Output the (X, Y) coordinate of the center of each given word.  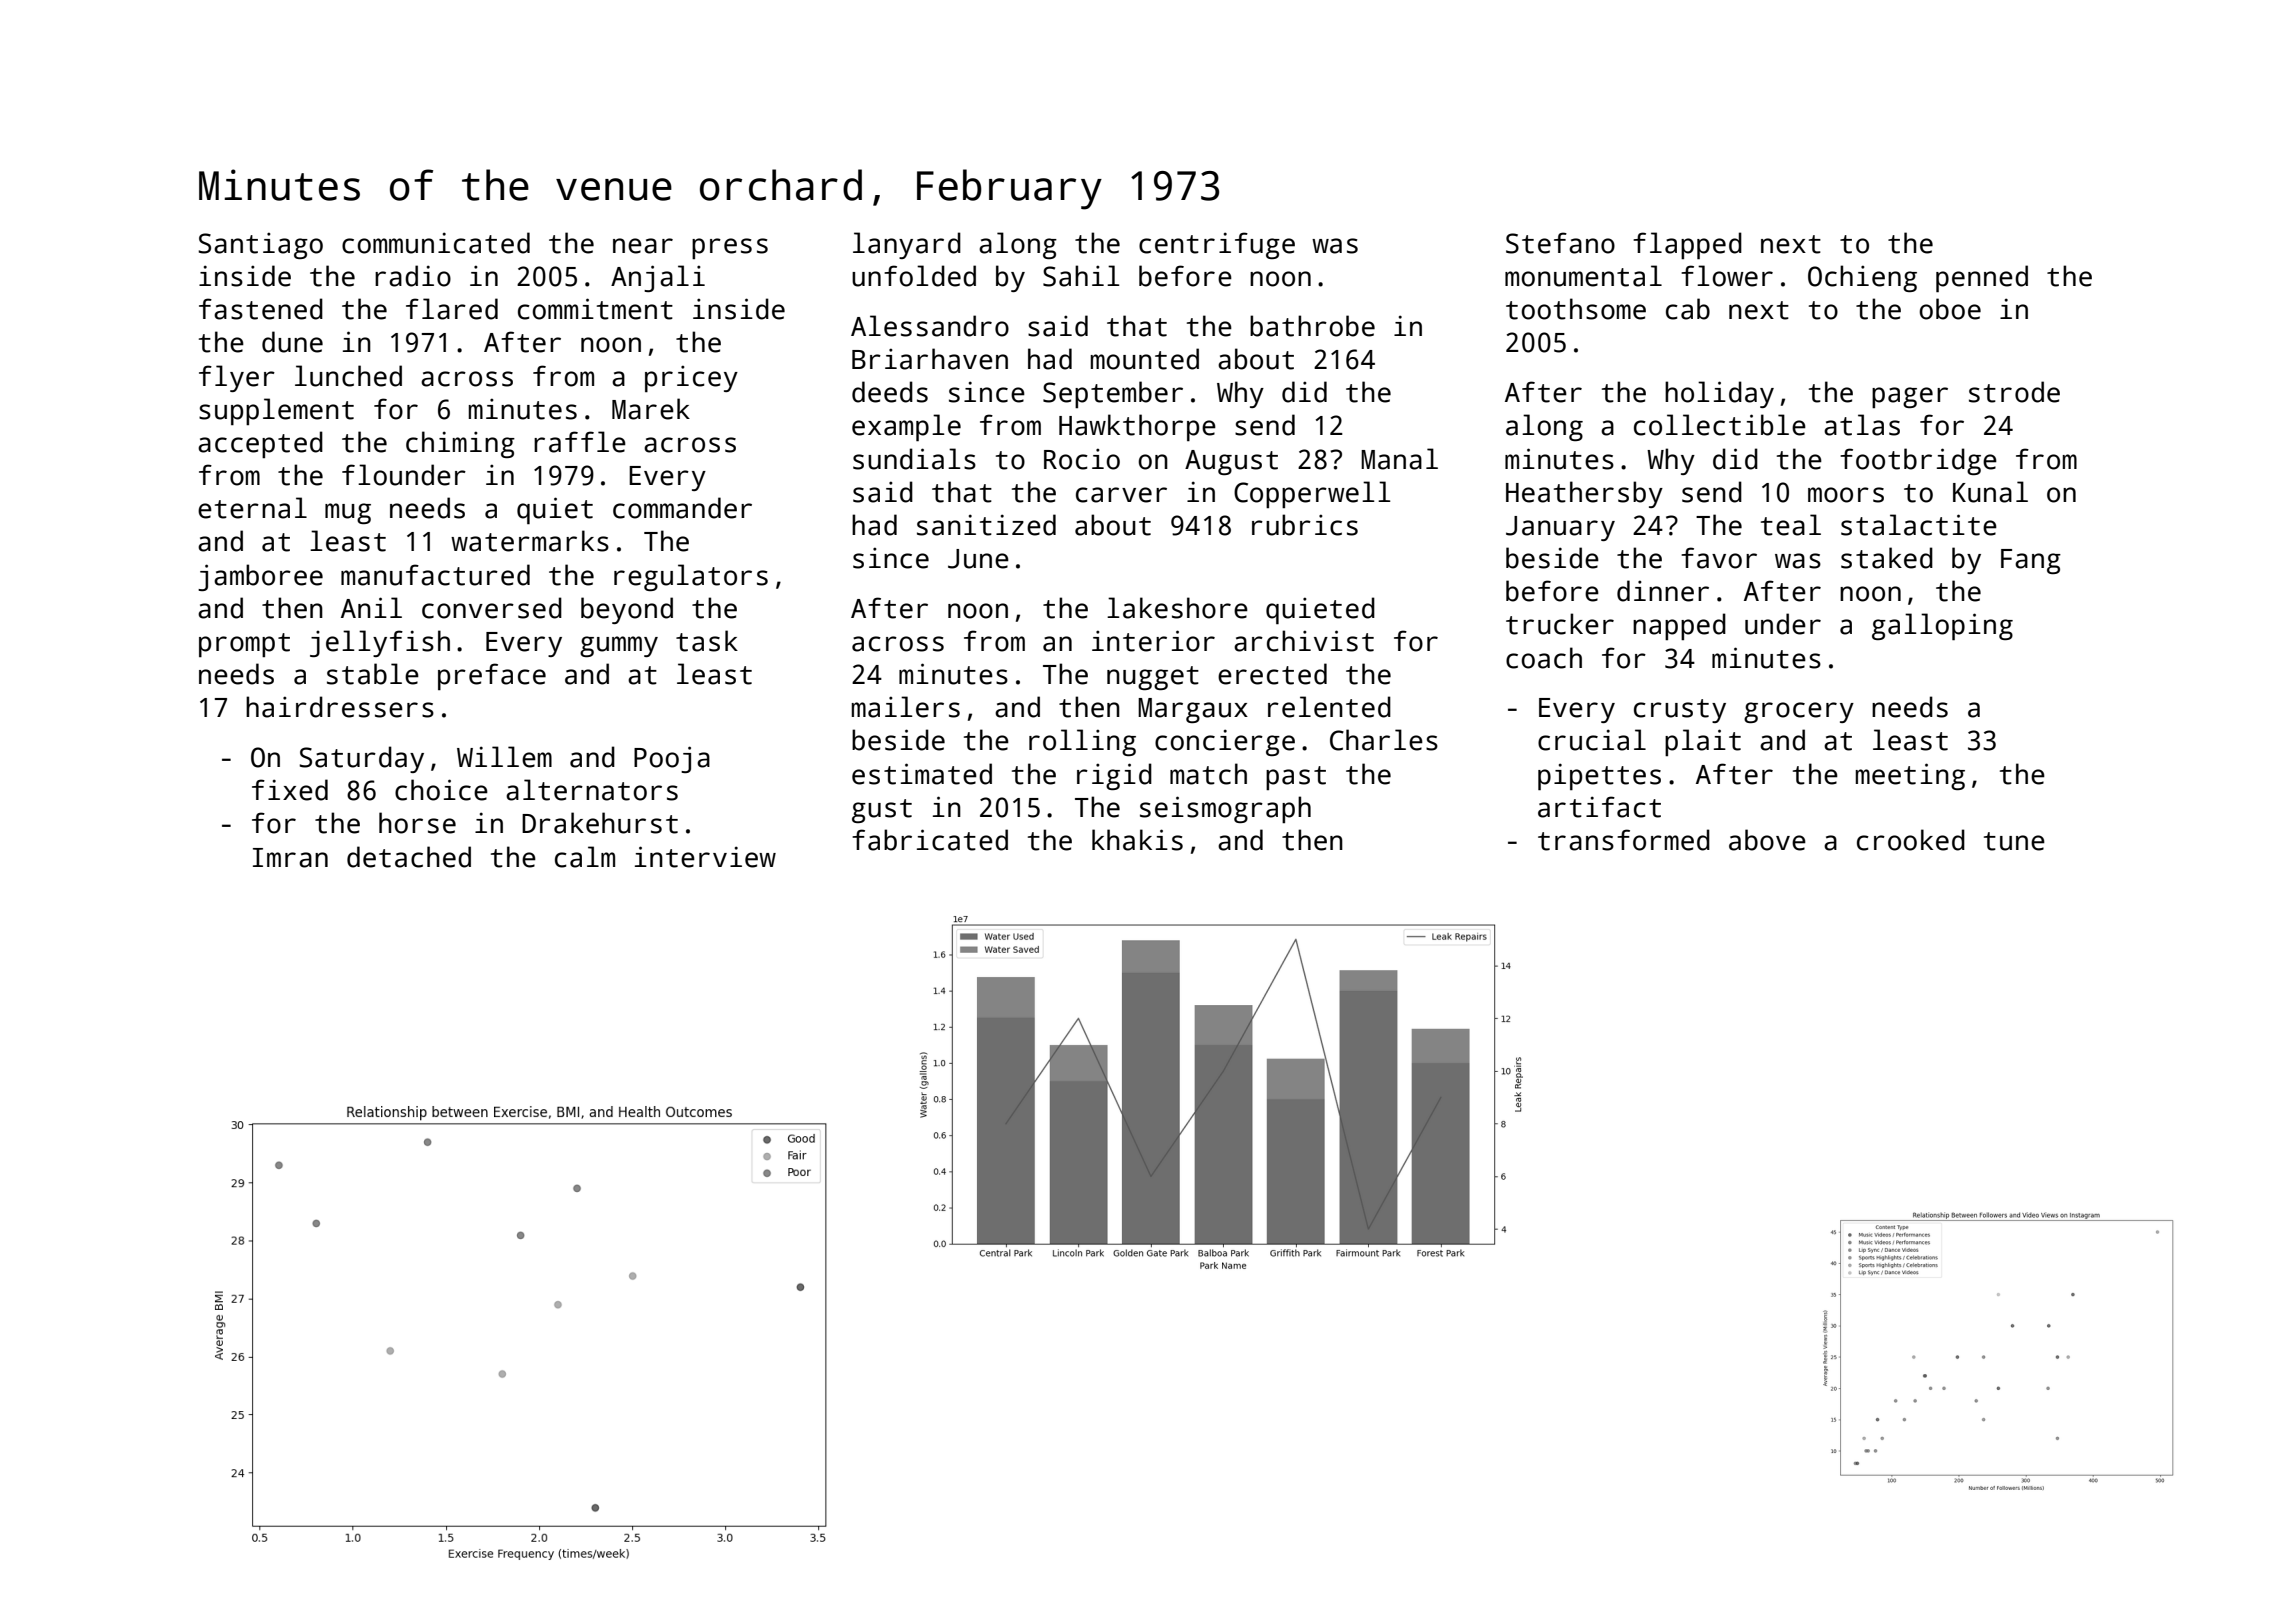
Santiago (260, 245)
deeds (890, 392)
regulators (691, 577)
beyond (627, 610)
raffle (580, 442)
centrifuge (1217, 245)
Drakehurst (600, 823)
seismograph (1225, 809)
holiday (1719, 394)
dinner (1663, 591)
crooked (1911, 840)
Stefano (1560, 243)
